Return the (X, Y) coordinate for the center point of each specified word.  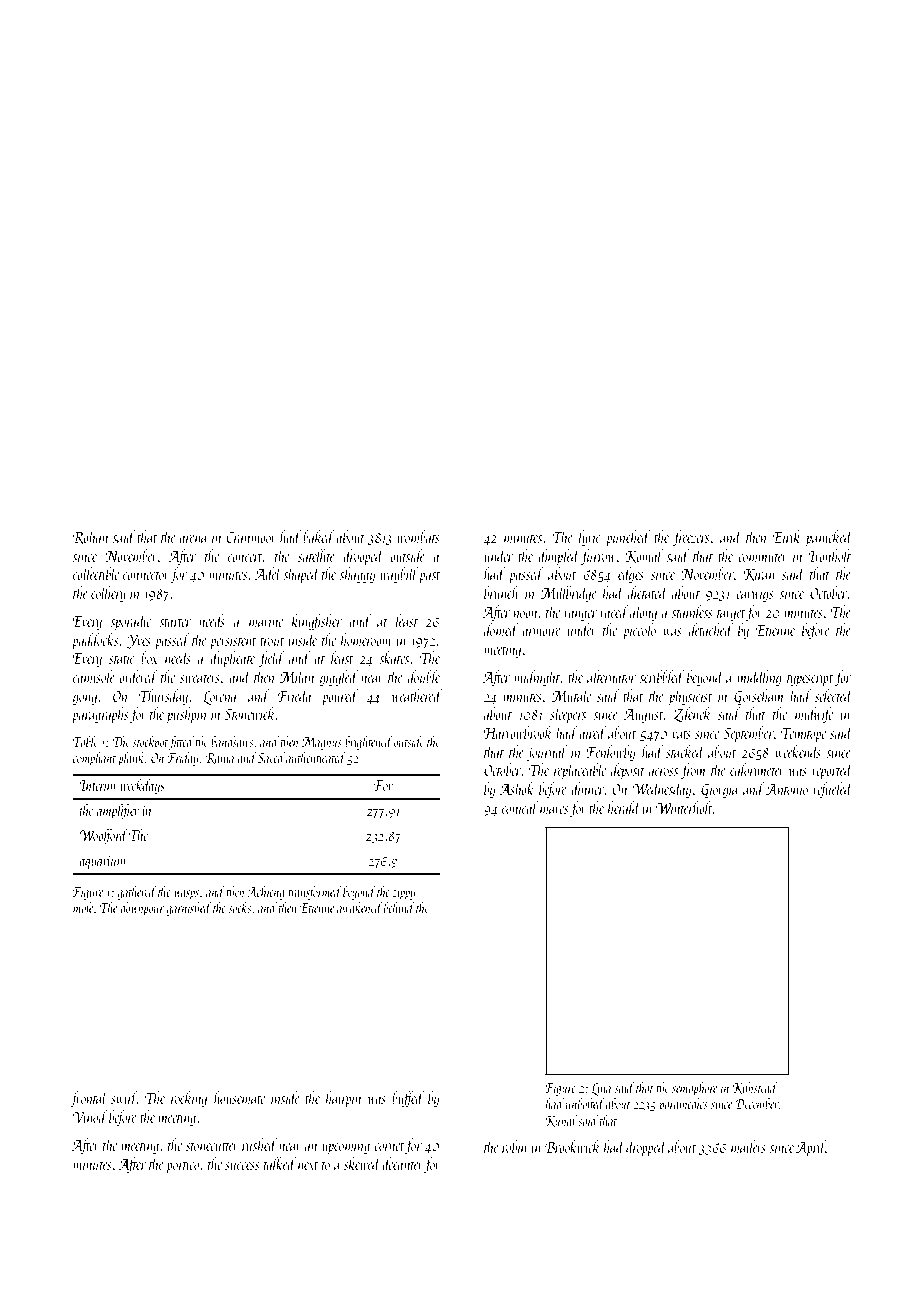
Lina (601, 1089)
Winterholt (684, 807)
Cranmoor (251, 537)
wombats (418, 536)
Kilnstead (755, 1088)
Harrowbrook (518, 732)
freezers (691, 538)
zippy (403, 894)
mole (83, 907)
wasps (186, 895)
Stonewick (249, 713)
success (242, 1166)
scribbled (661, 676)
